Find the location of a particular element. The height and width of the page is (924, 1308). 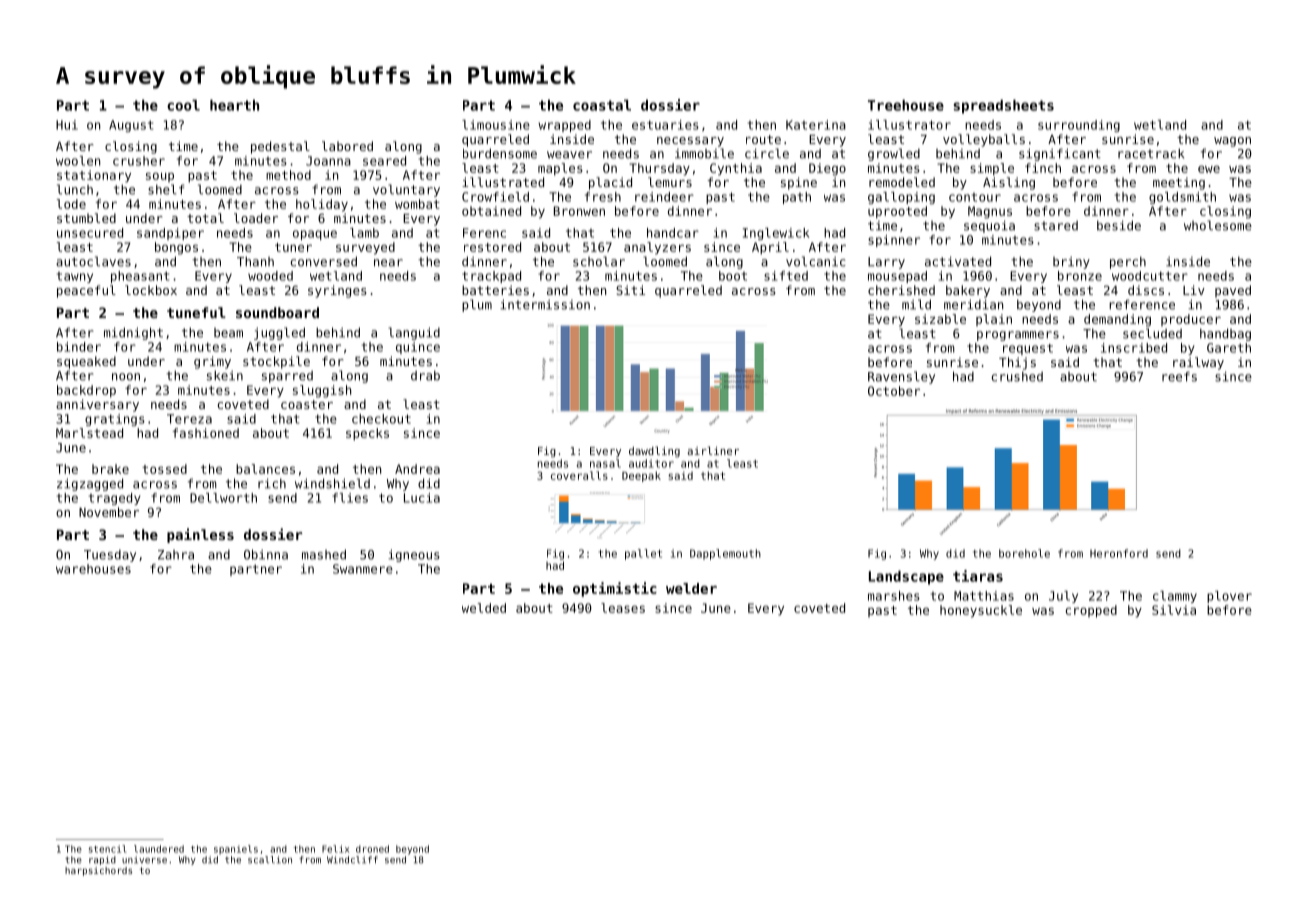

warehouses is located at coordinates (93, 569).
